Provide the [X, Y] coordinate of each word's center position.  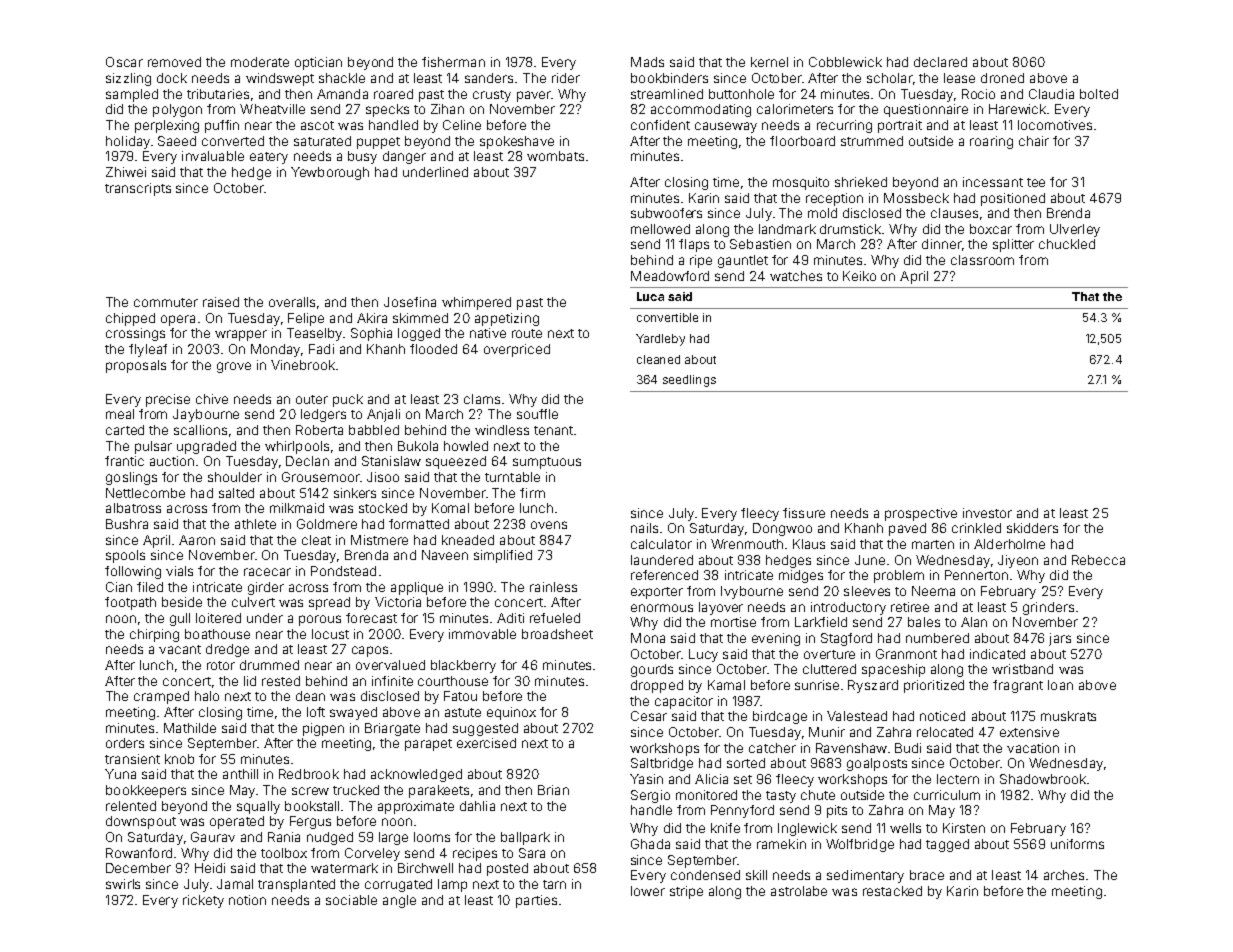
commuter [166, 302]
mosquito [801, 183]
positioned [1013, 199]
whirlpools [297, 447]
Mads [647, 62]
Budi [908, 748]
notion [247, 900]
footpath [130, 603]
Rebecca [1098, 560]
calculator [661, 544]
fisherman [453, 62]
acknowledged [416, 775]
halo [207, 696]
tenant [553, 430]
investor [987, 513]
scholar [889, 78]
